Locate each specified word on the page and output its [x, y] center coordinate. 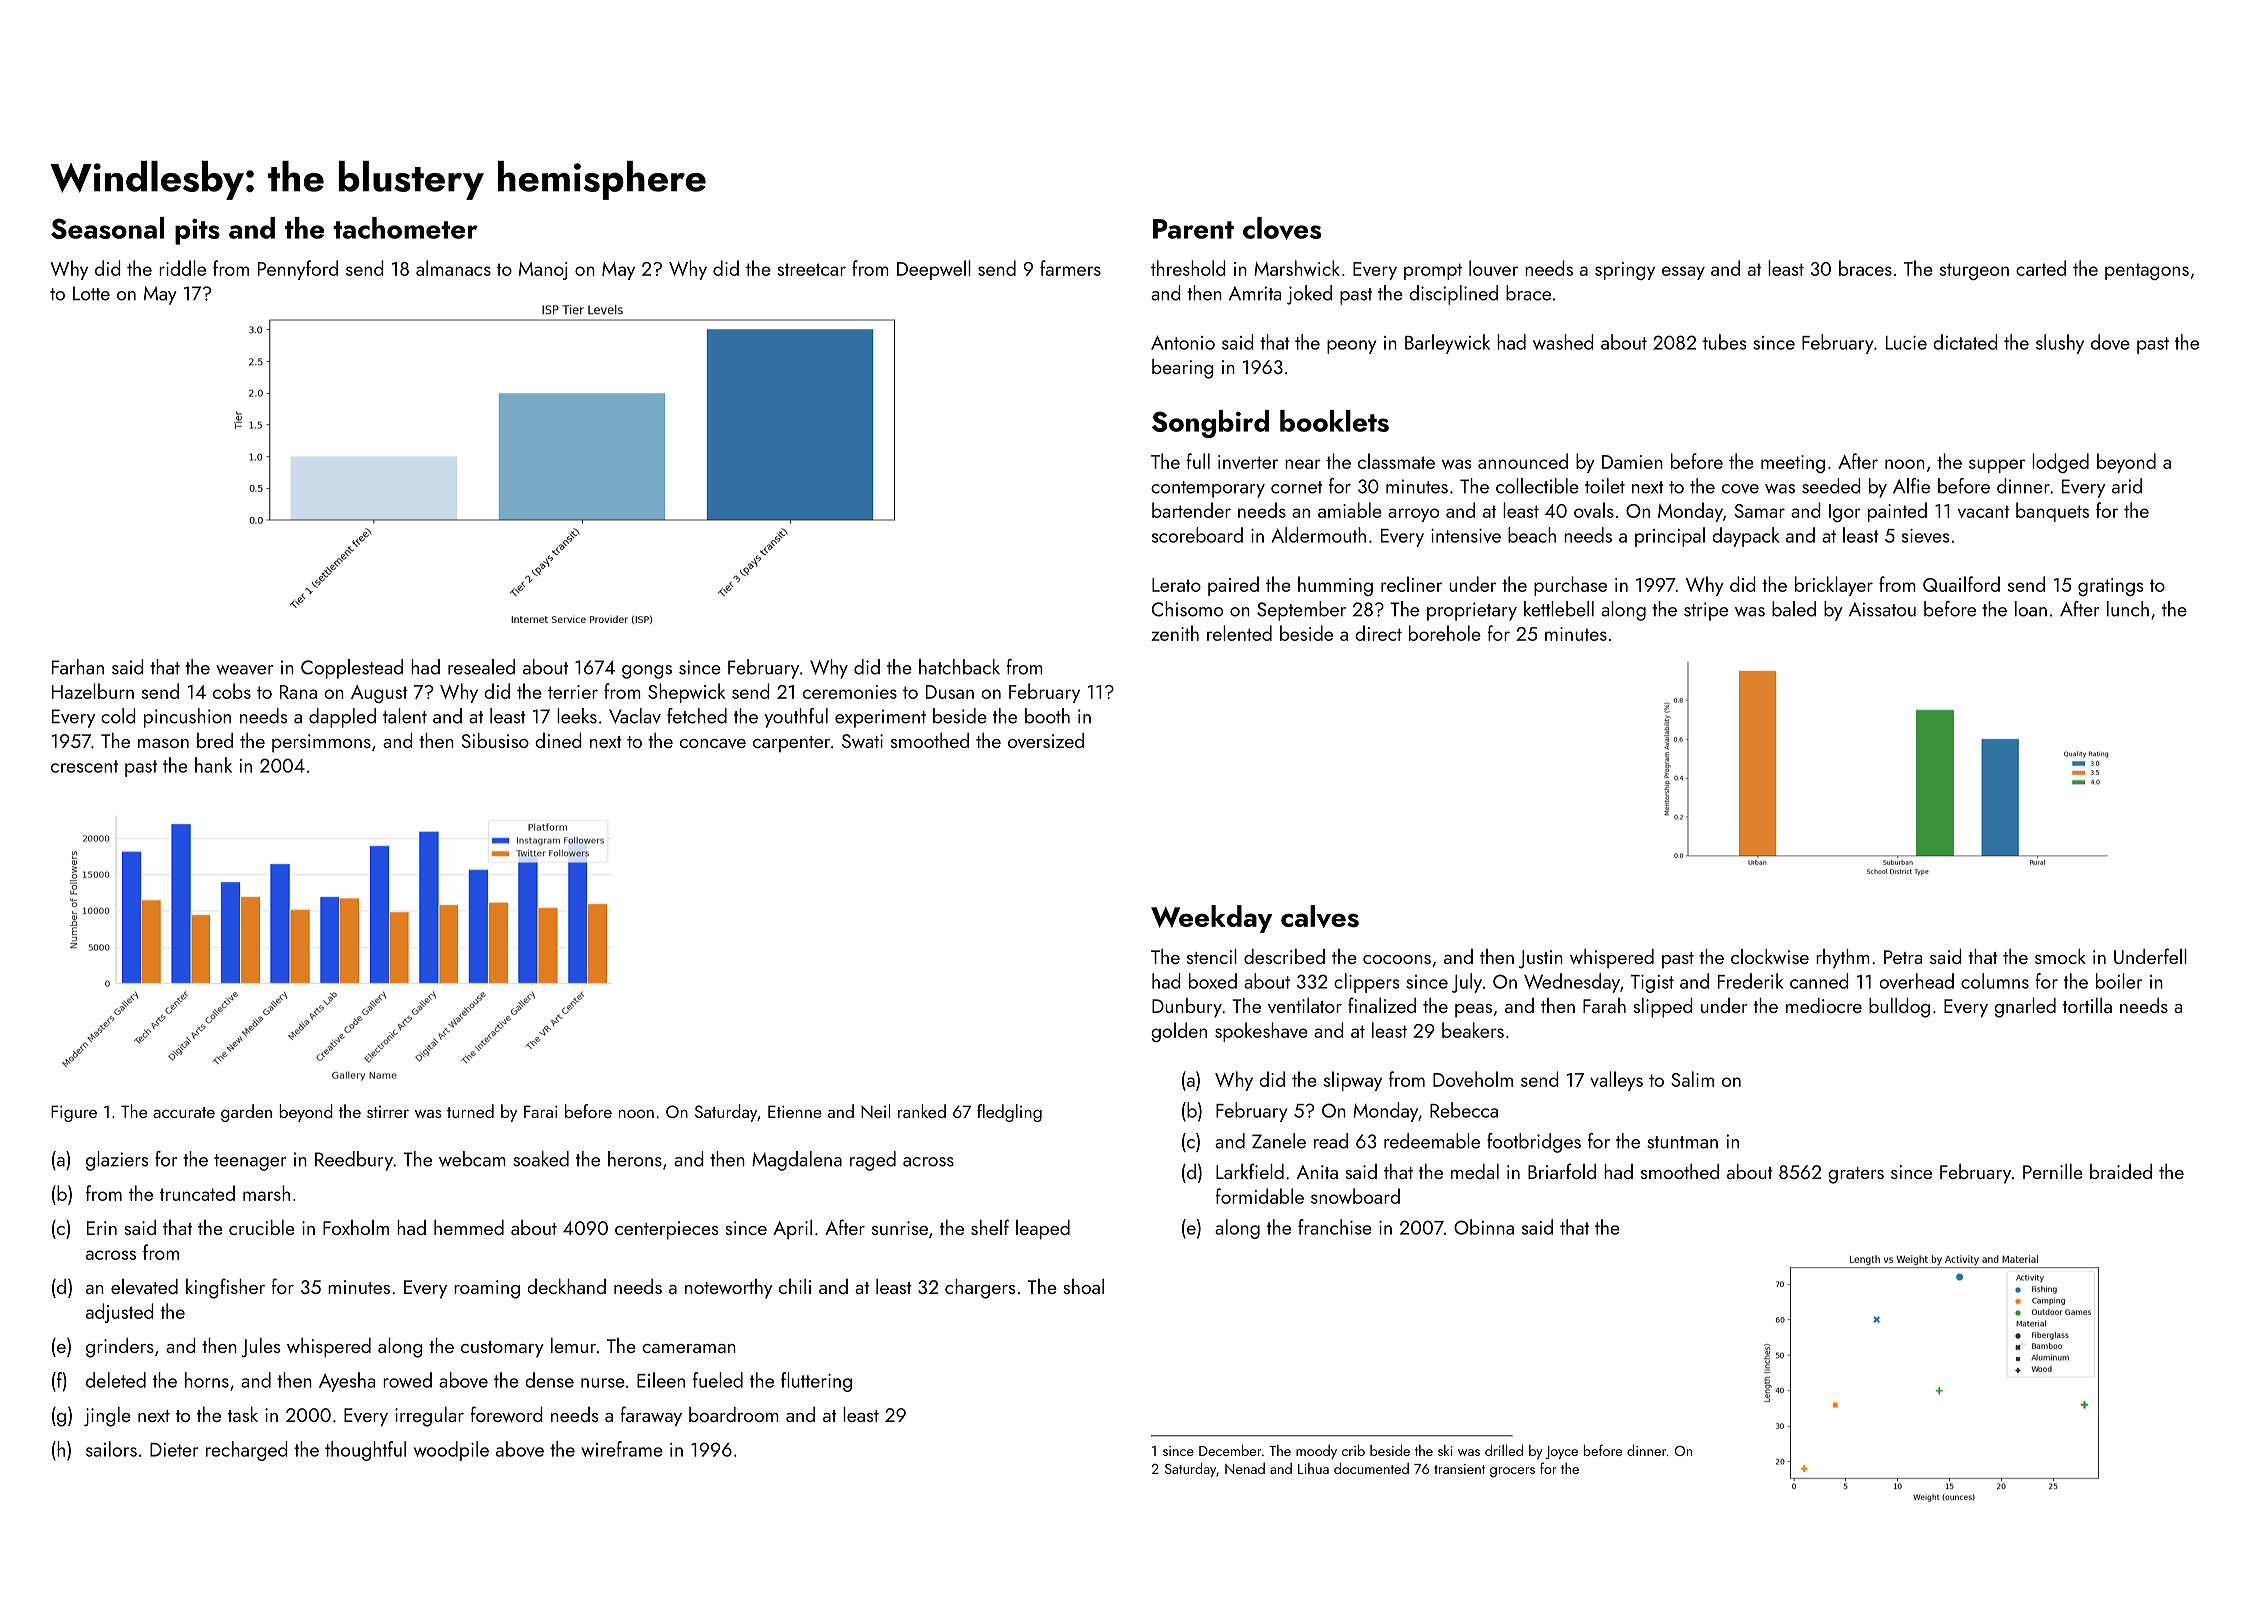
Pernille [2053, 1171]
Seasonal [107, 228]
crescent [84, 766]
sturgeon [1974, 271]
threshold [1188, 268]
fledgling [1009, 1113]
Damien [1632, 462]
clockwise [1770, 956]
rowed [407, 1380]
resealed [481, 667]
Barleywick [1447, 344]
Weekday [1211, 919]
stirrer [388, 1112]
